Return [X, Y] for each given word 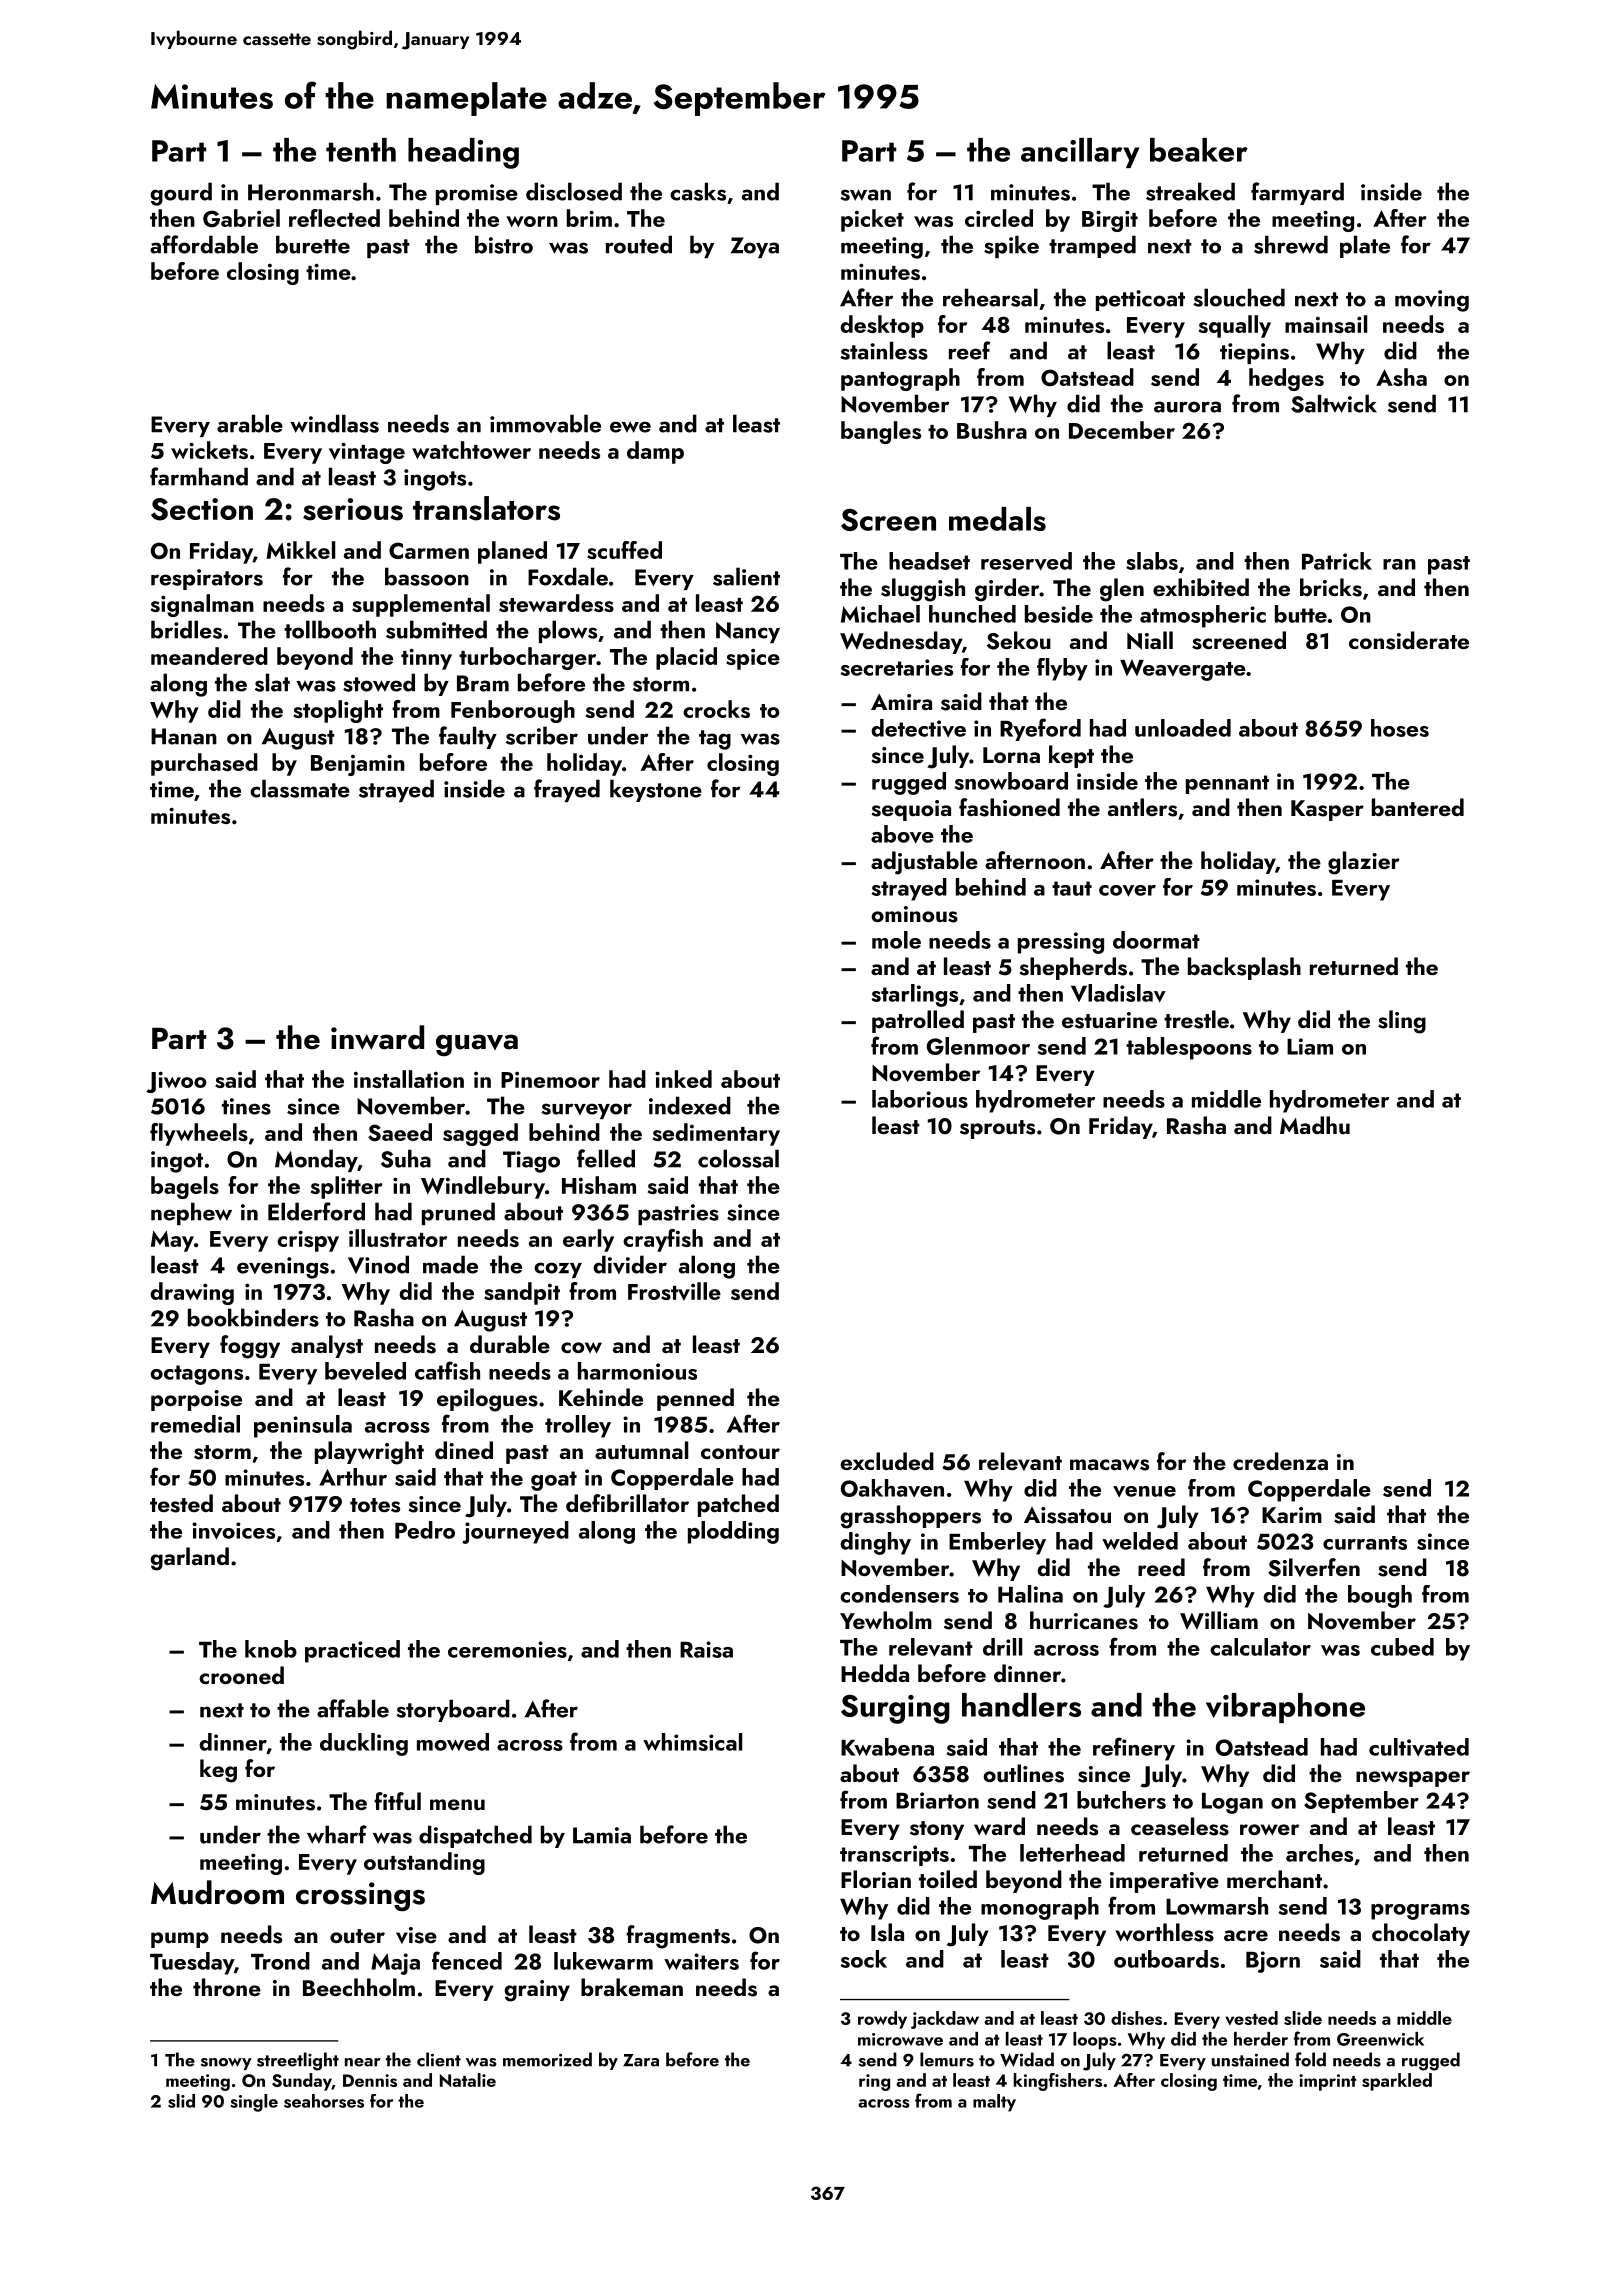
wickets [209, 450]
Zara [641, 2060]
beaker [1199, 150]
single [254, 2103]
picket [872, 220]
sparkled [1397, 2082]
